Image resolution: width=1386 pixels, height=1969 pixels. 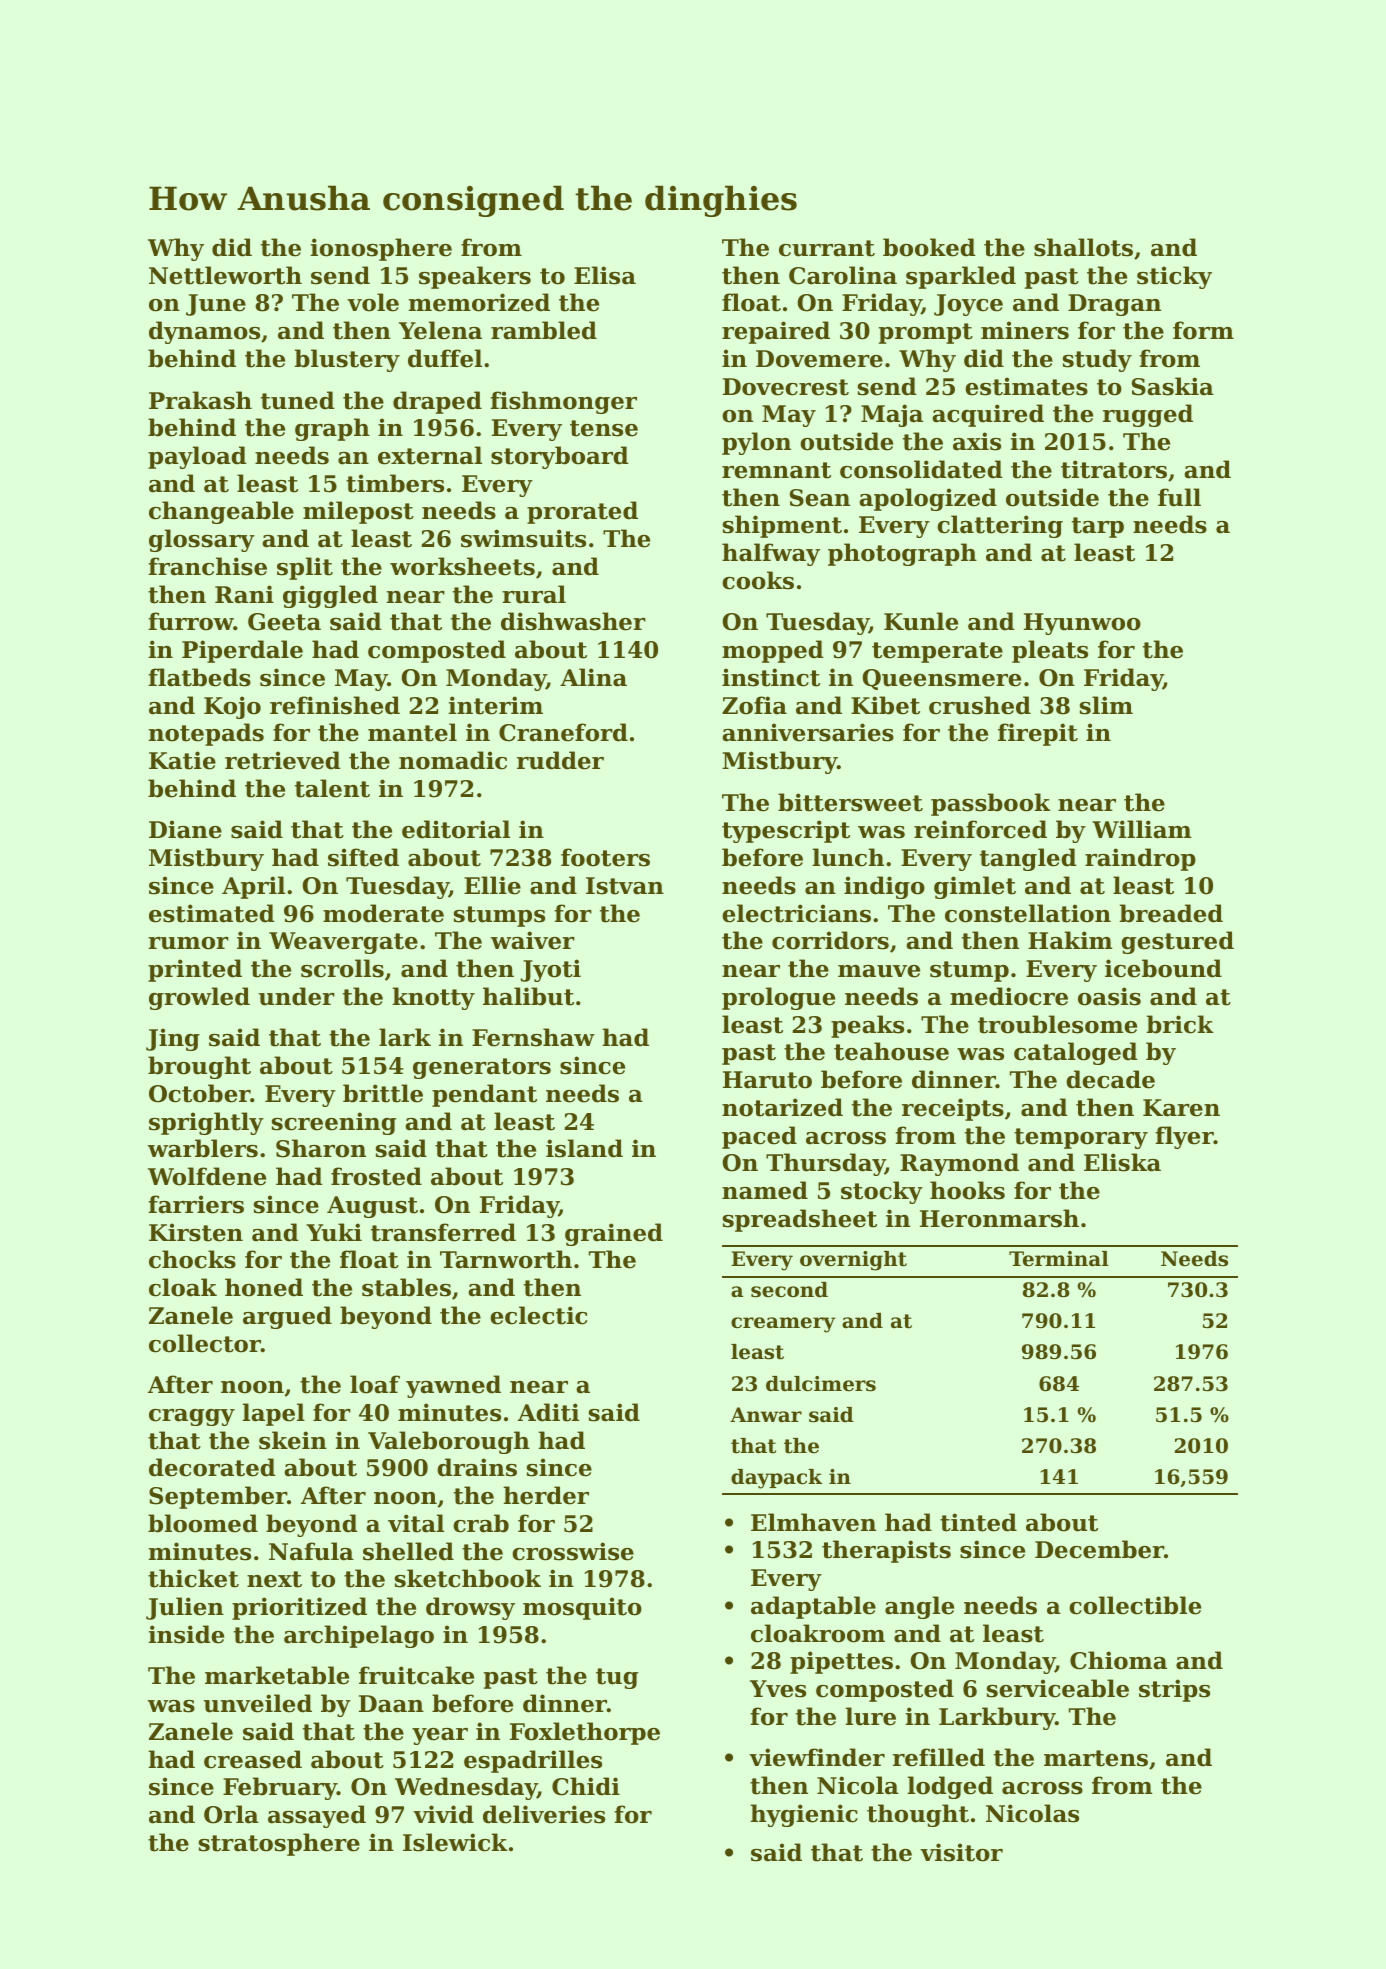 I want to click on estimated, so click(x=212, y=913).
